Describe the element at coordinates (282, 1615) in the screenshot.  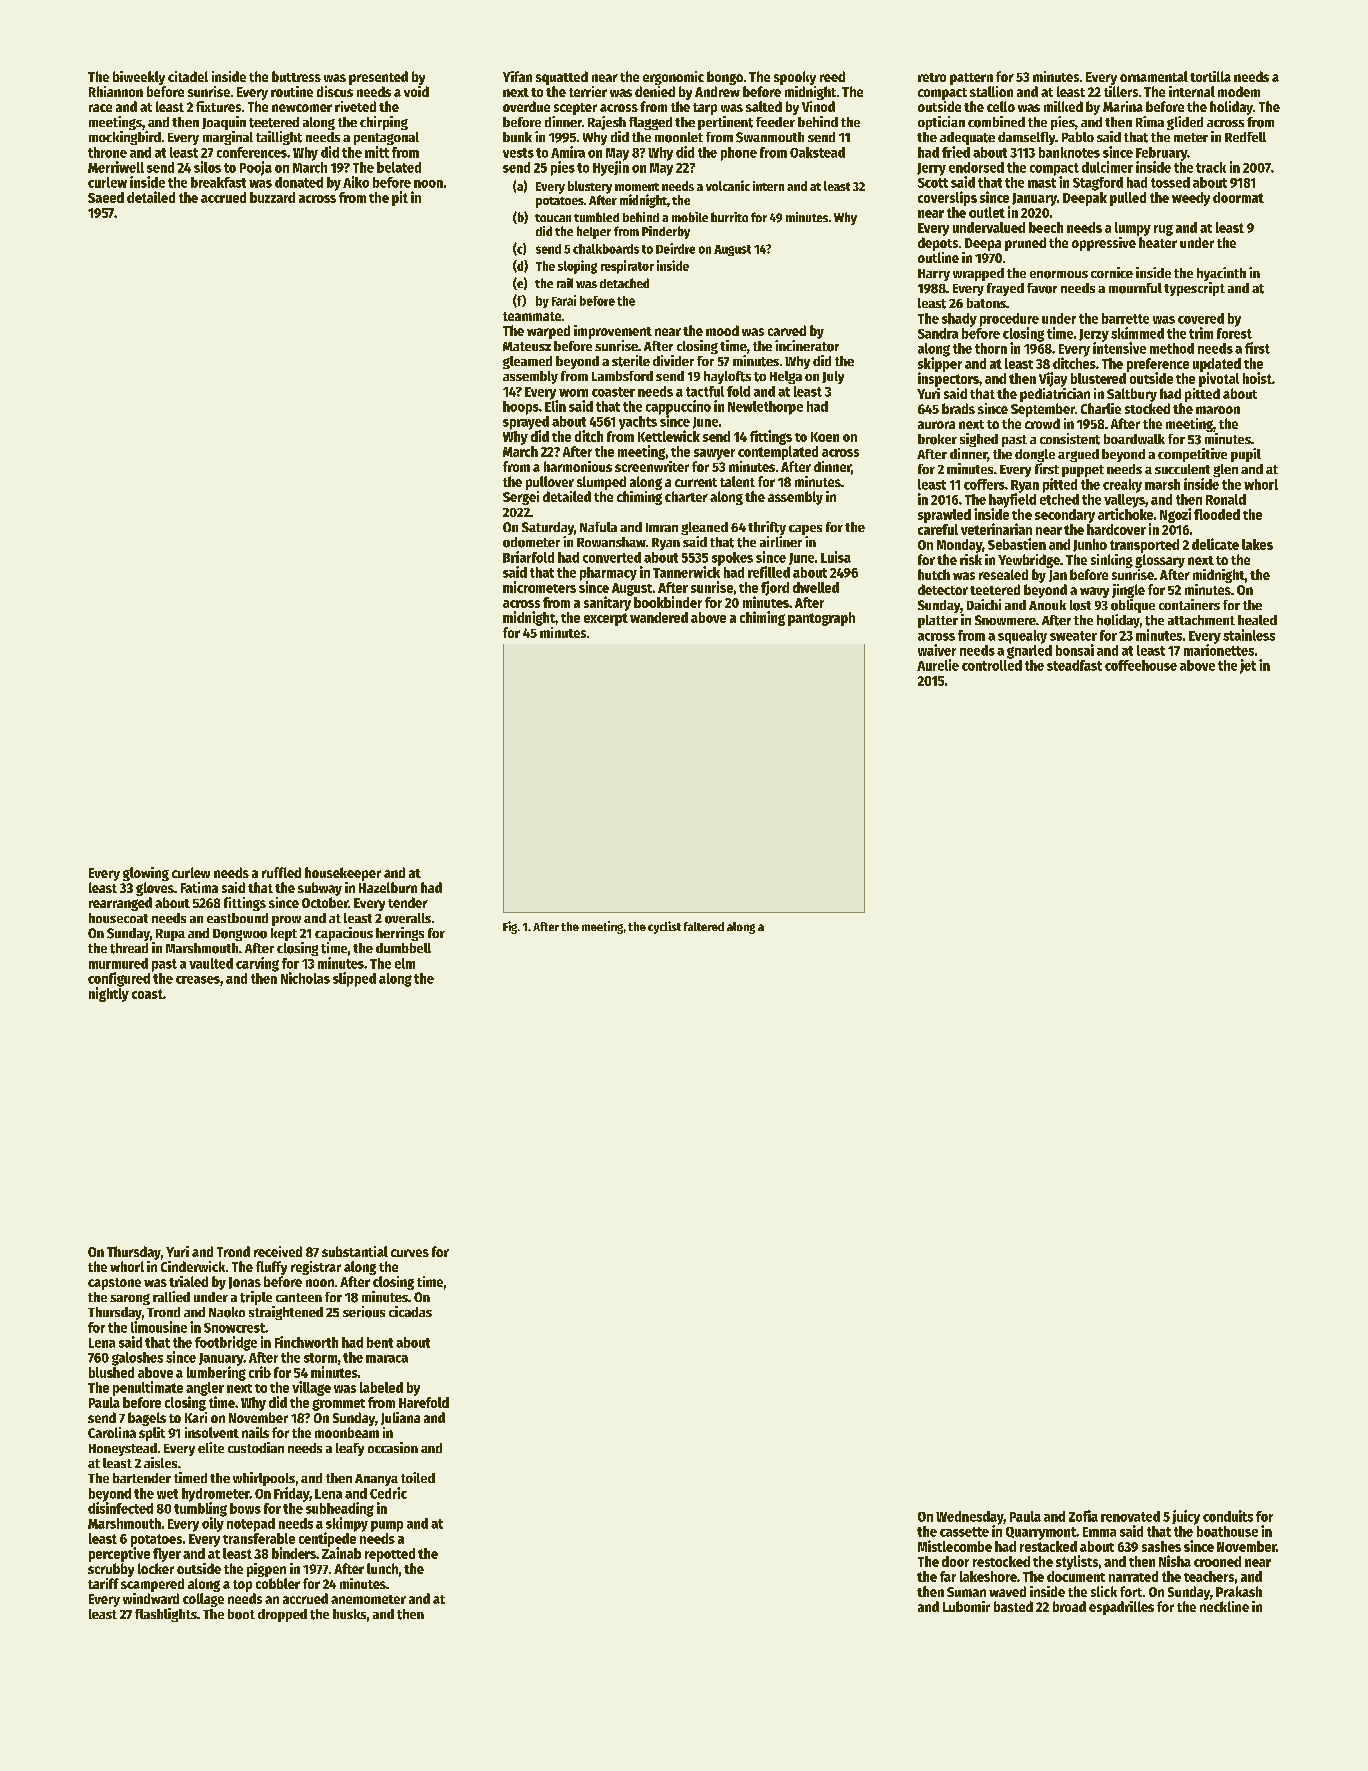
I see `dropped` at that location.
